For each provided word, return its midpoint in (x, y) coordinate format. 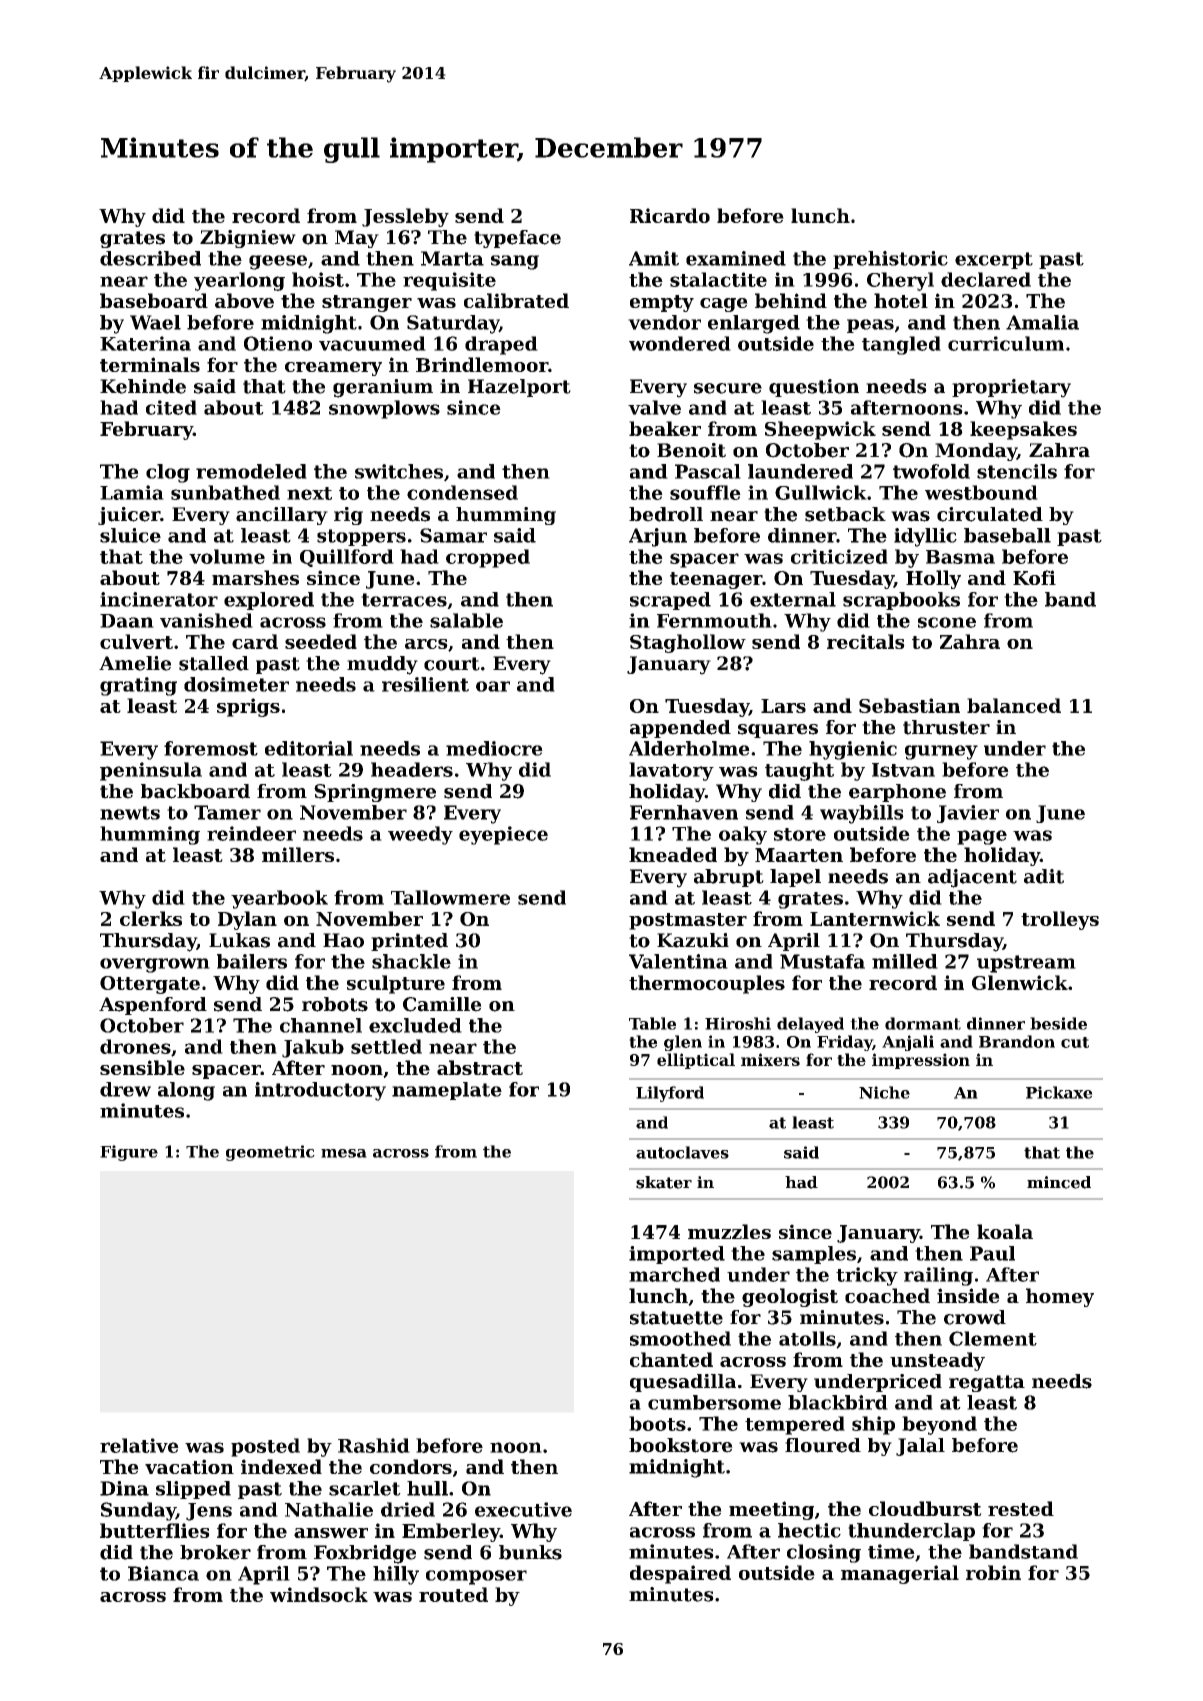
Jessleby (405, 217)
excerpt (994, 260)
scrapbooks (901, 601)
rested (1021, 1508)
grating (138, 686)
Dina (124, 1488)
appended (680, 729)
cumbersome (714, 1402)
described (150, 258)
